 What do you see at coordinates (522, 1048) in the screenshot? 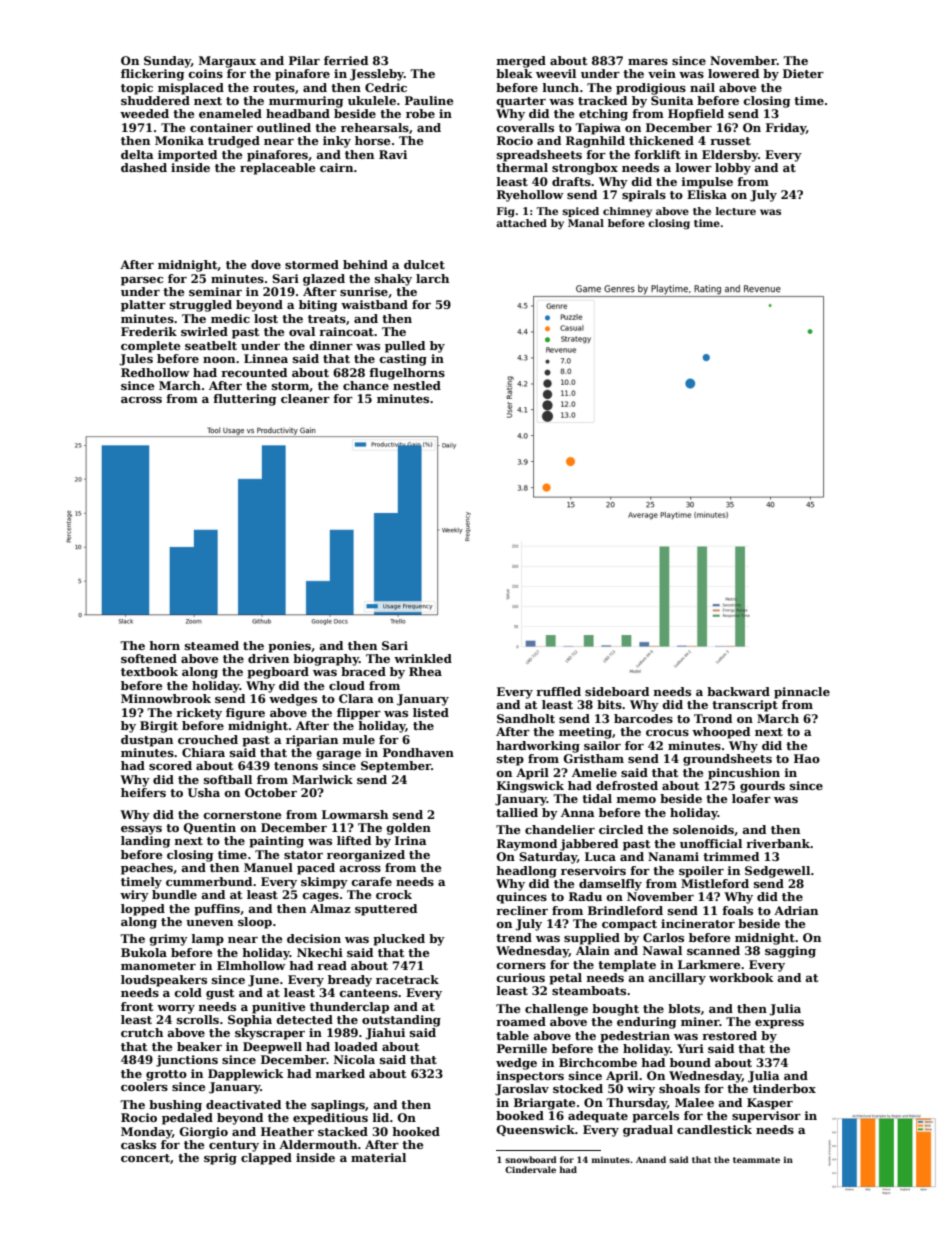
I see `Pernille` at bounding box center [522, 1048].
